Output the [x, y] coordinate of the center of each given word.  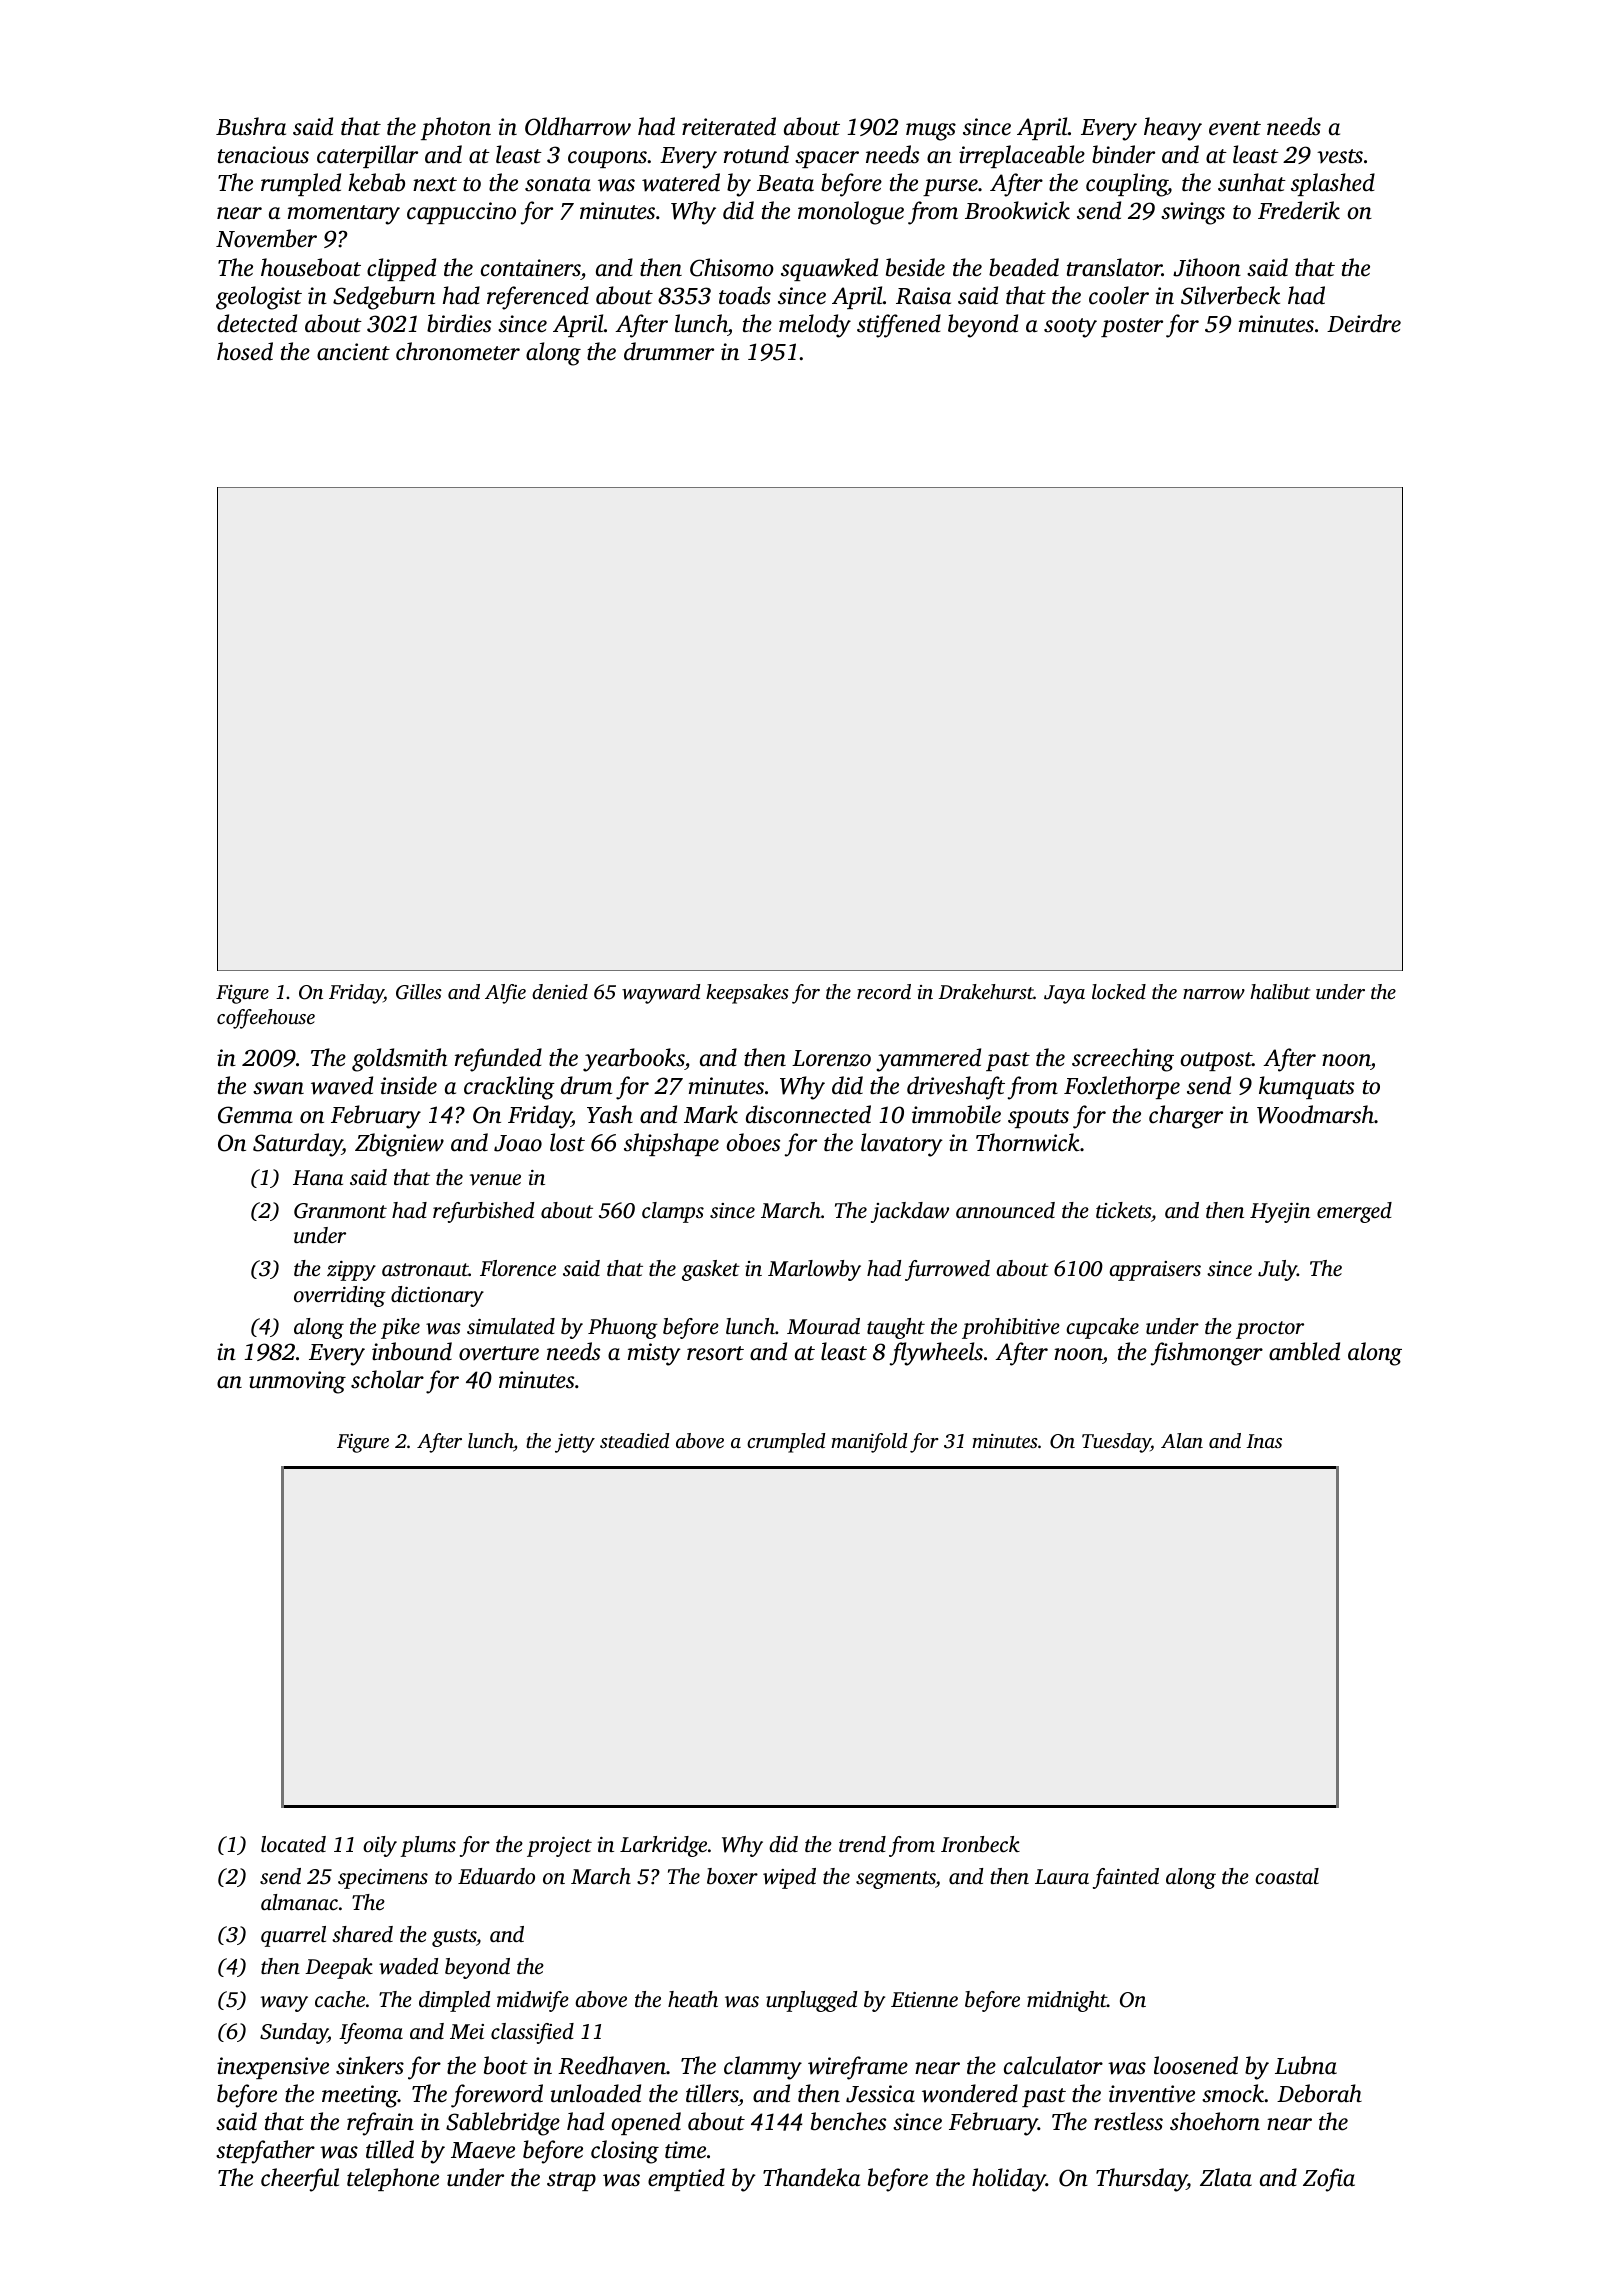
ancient [353, 352]
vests [1340, 156]
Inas [1264, 1441]
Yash [610, 1114]
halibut [1280, 991]
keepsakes [747, 994]
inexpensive [273, 2068]
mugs [931, 132]
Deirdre [1364, 323]
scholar [387, 1379]
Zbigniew [399, 1145]
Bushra [251, 126]
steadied [634, 1440]
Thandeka [811, 2177]
